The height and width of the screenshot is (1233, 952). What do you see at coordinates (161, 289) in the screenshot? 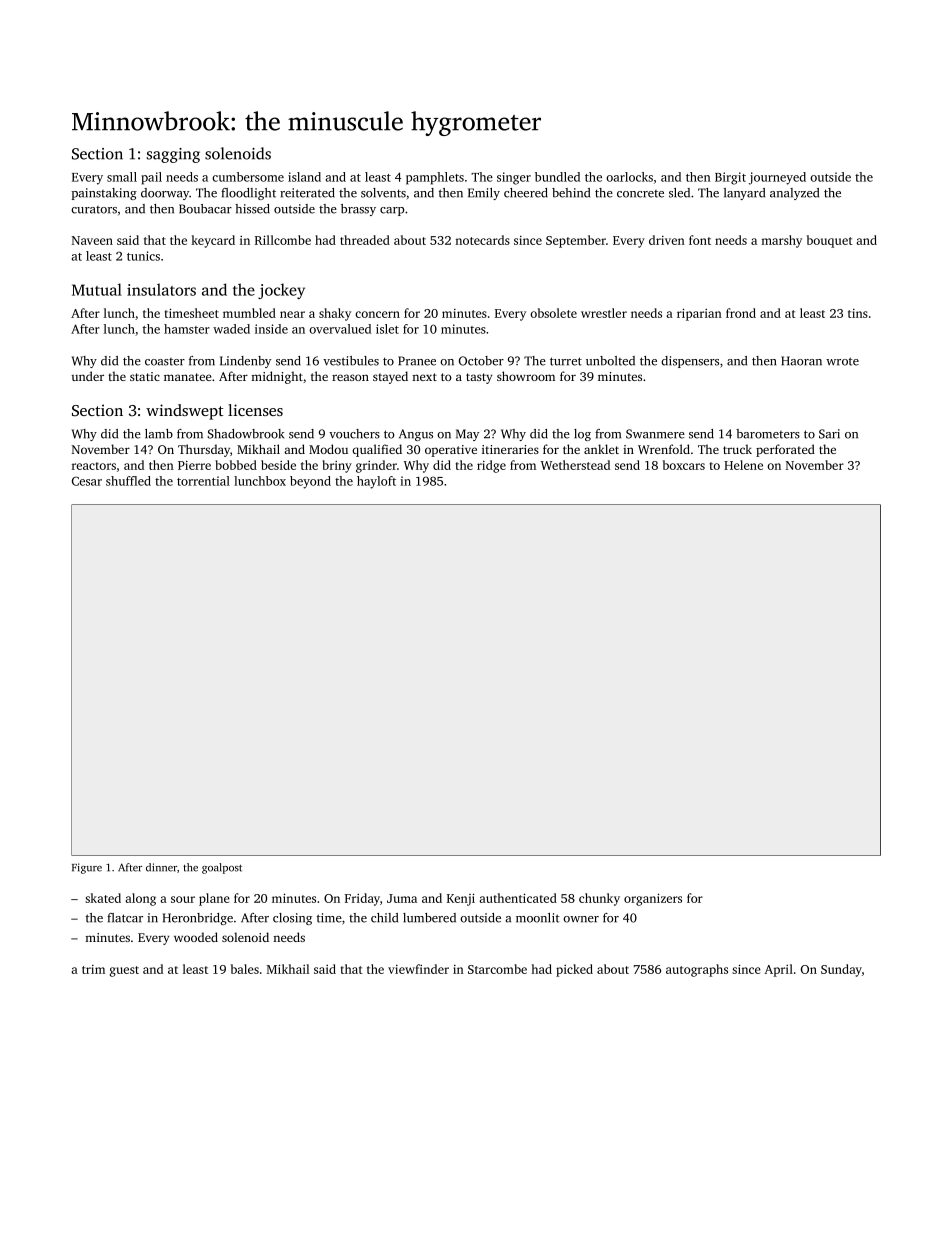
I see `insulators` at bounding box center [161, 289].
